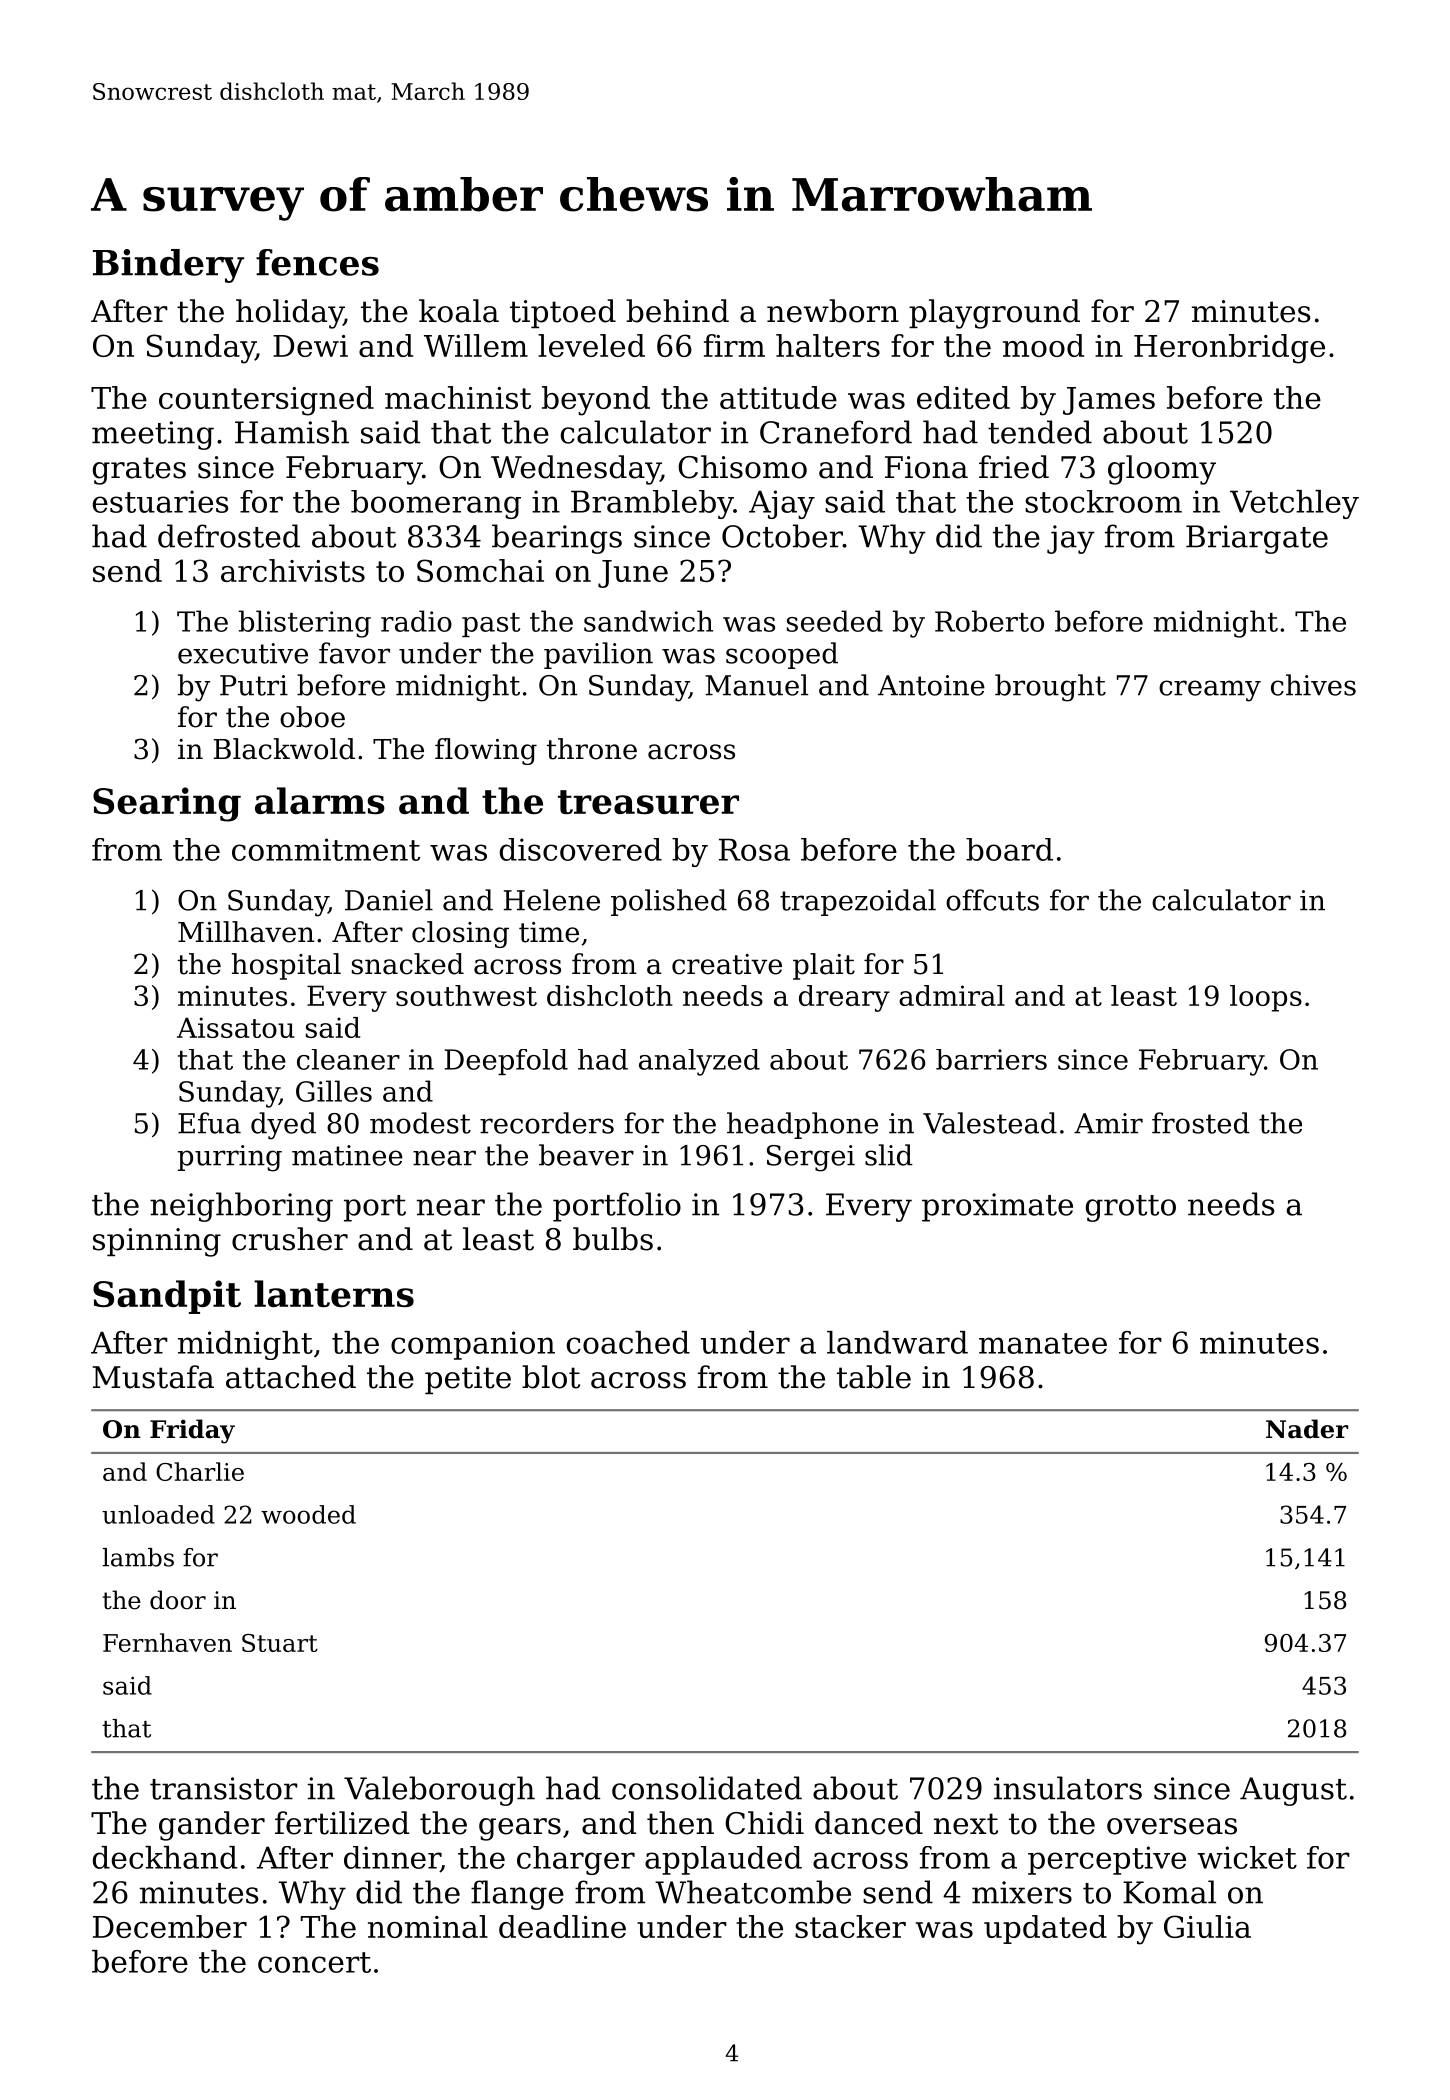 The width and height of the screenshot is (1450, 2100). I want to click on recorders, so click(547, 1123).
